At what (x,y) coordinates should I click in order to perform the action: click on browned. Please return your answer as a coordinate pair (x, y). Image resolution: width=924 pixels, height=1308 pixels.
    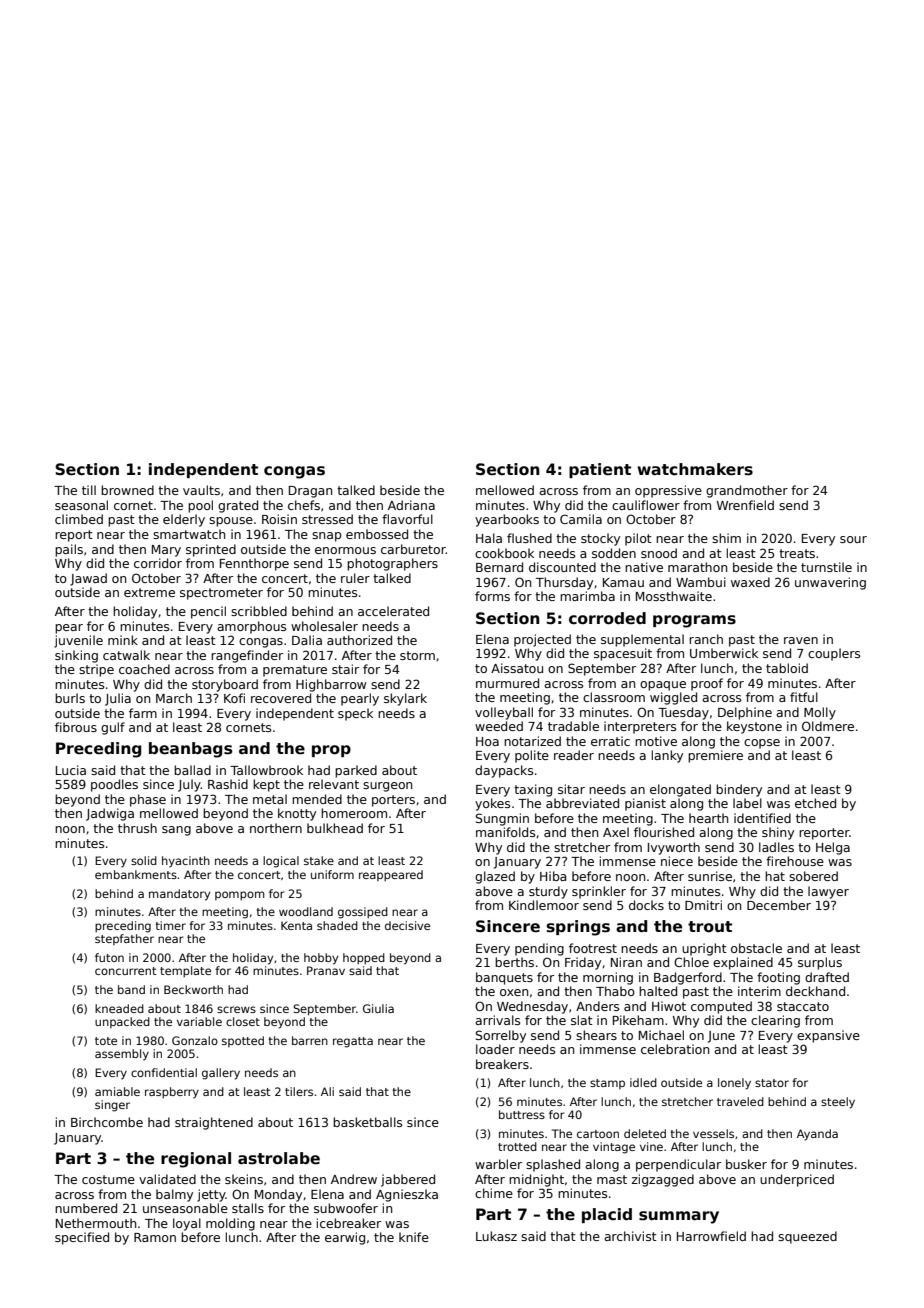
    Looking at the image, I should click on (127, 490).
